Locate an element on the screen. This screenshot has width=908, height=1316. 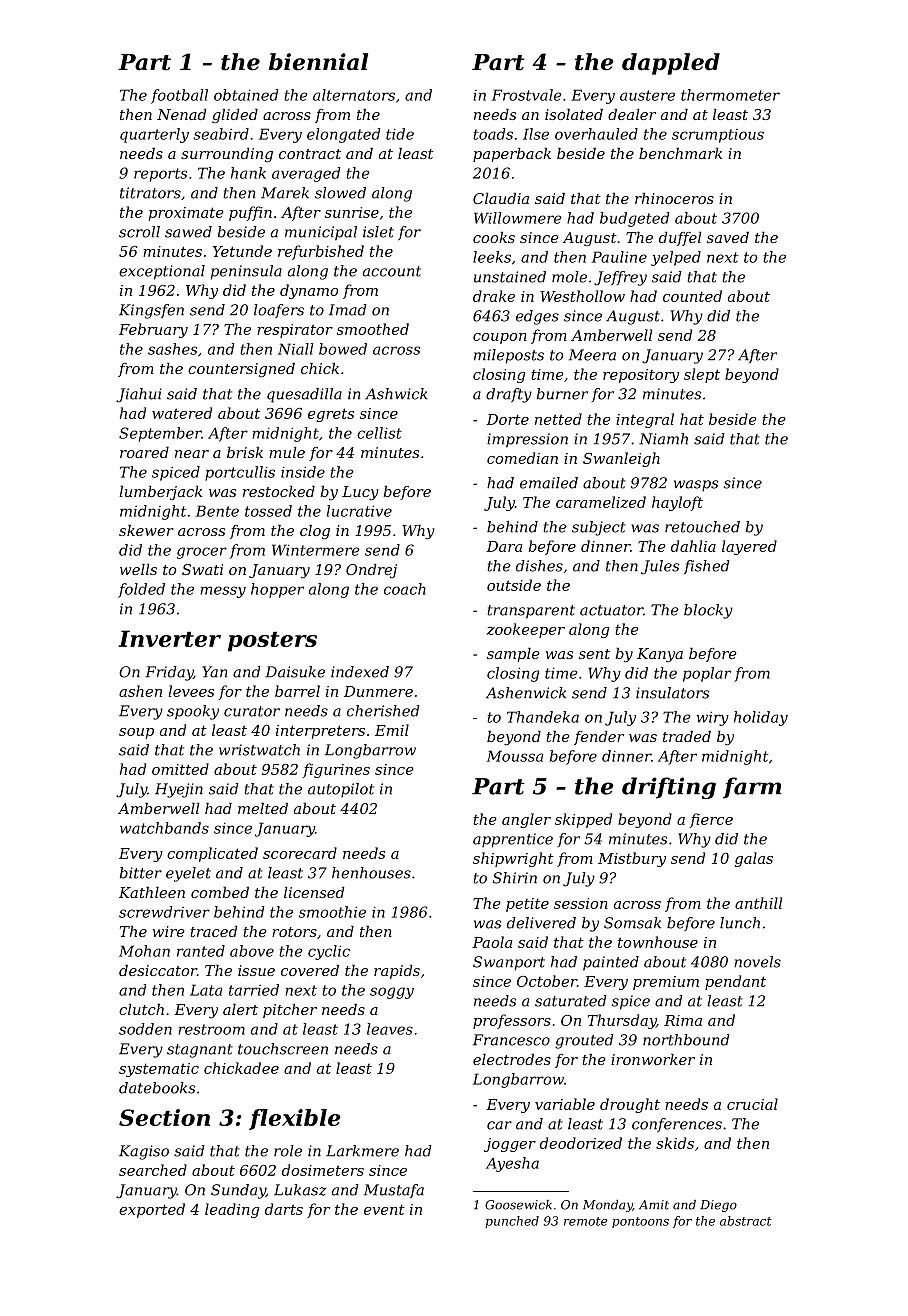
leading is located at coordinates (232, 1210).
